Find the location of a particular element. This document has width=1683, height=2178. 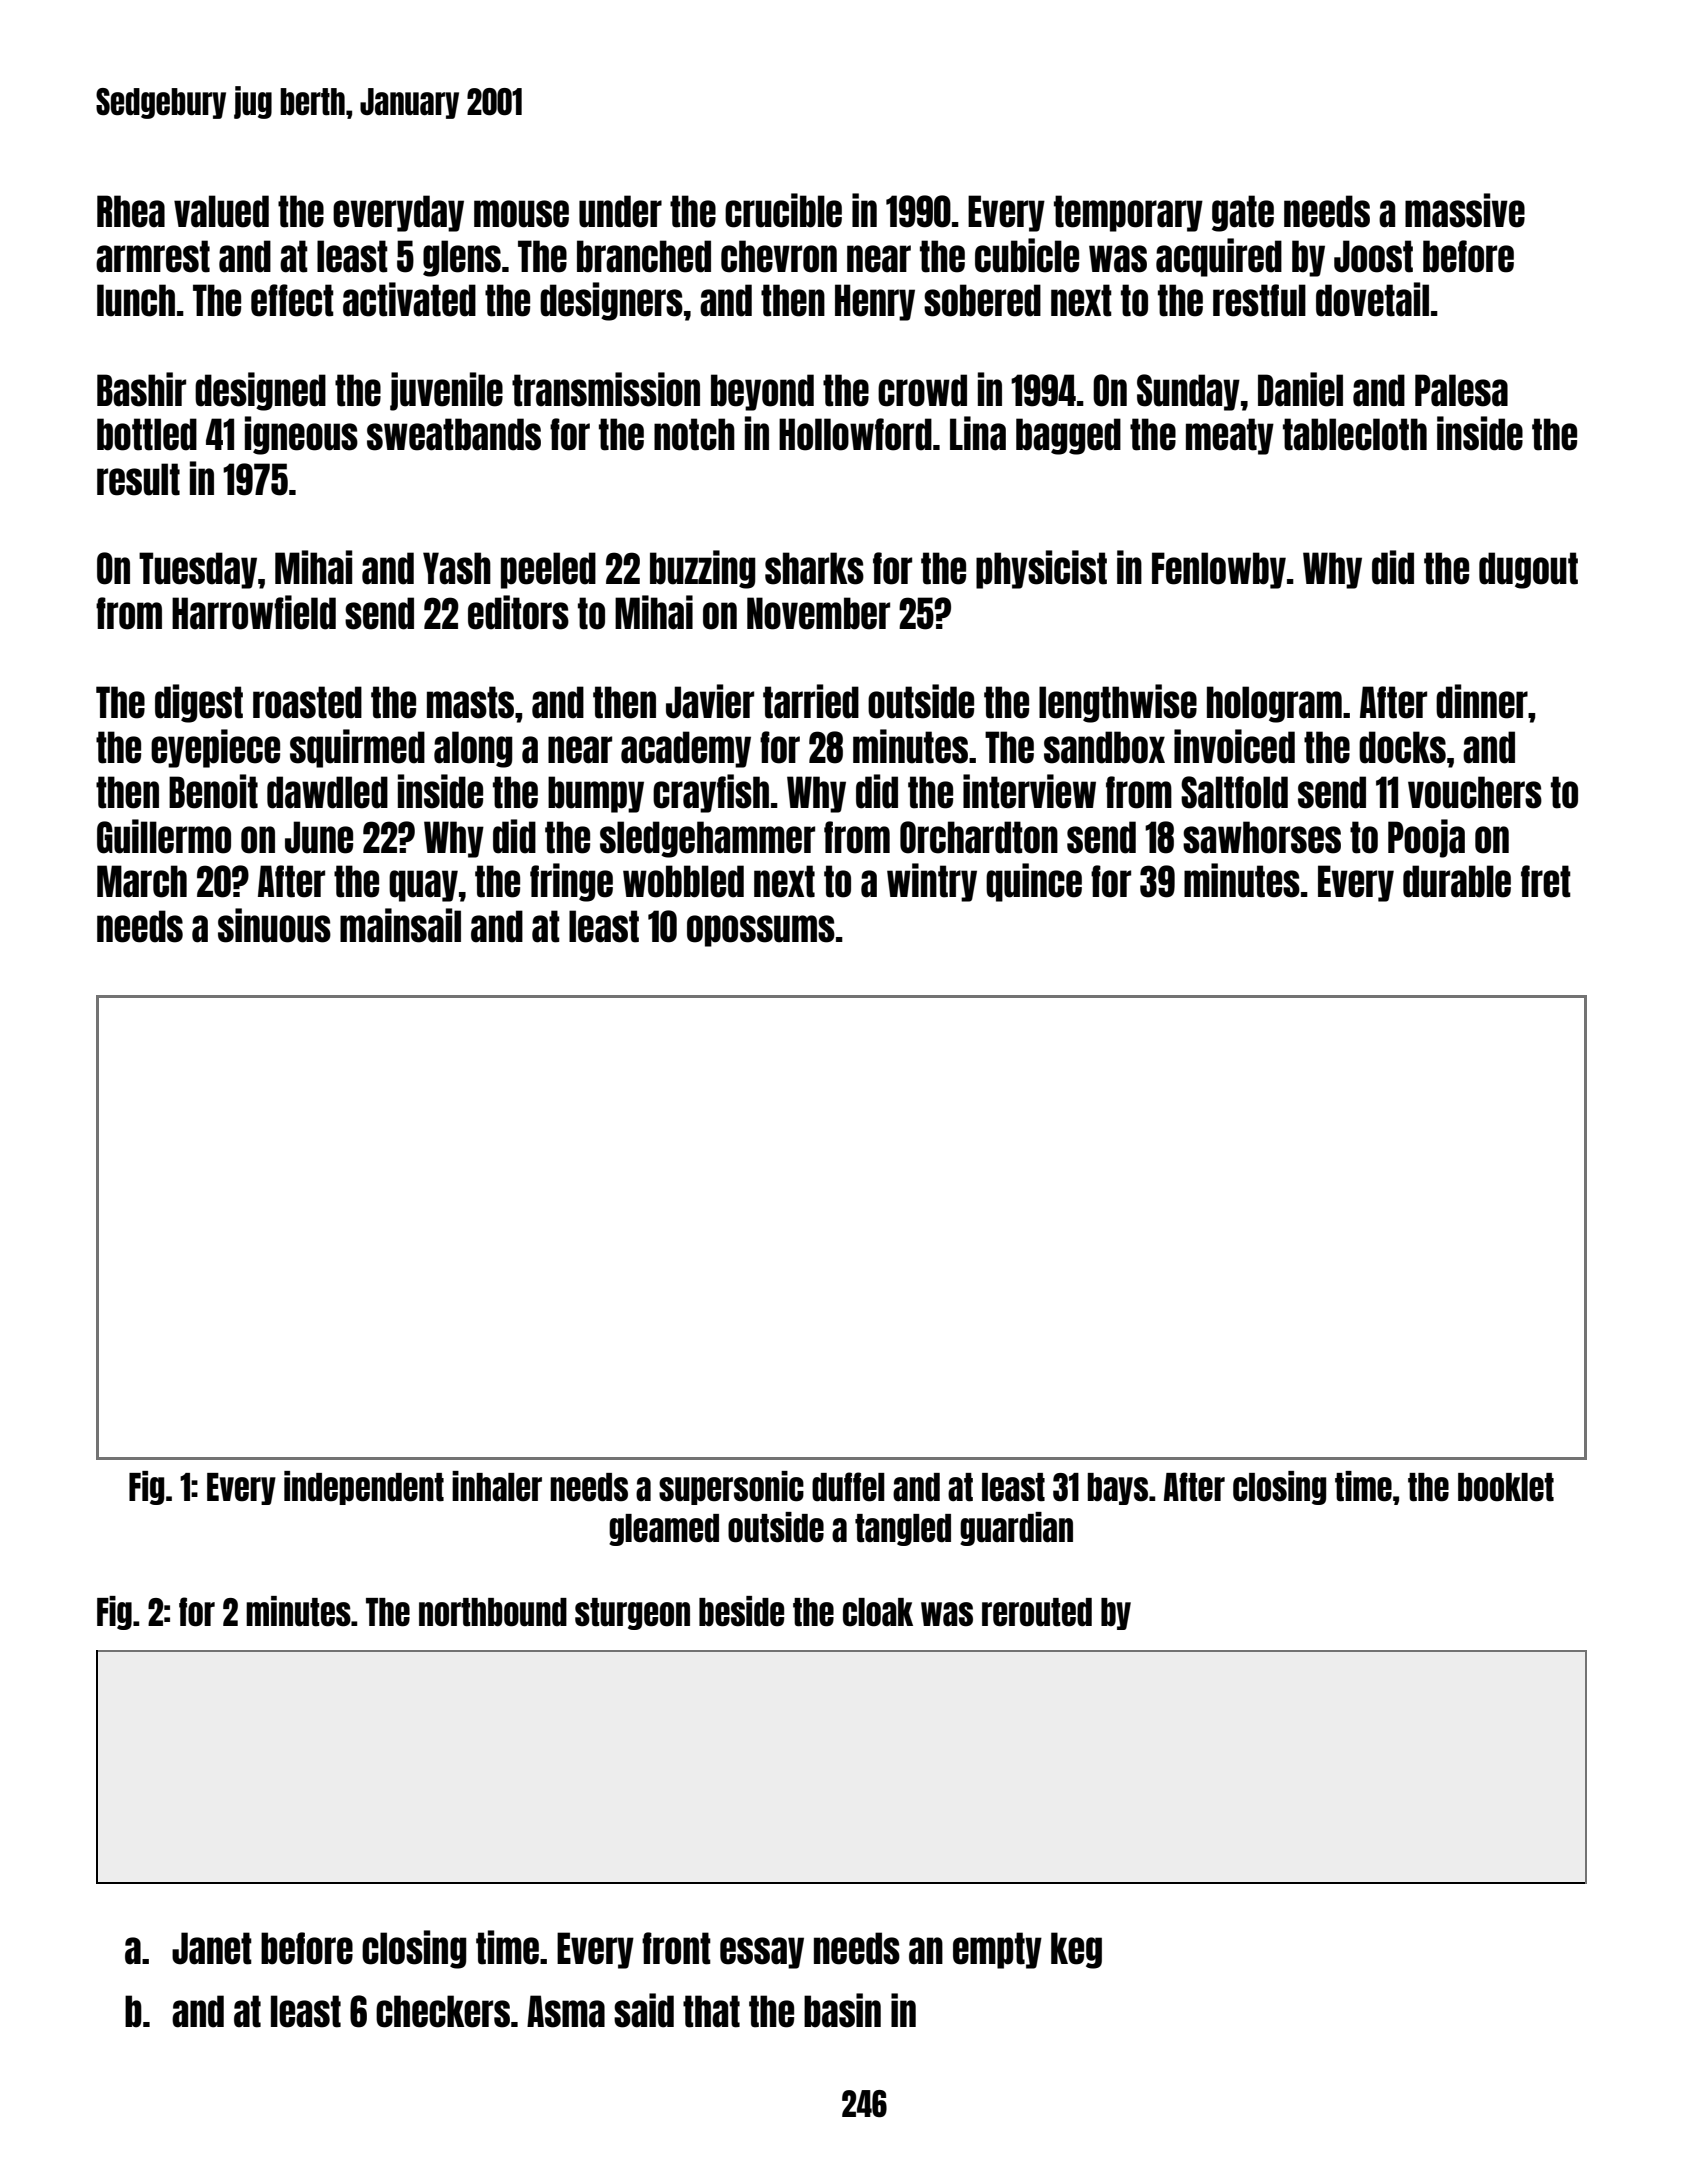

gate is located at coordinates (1243, 213).
